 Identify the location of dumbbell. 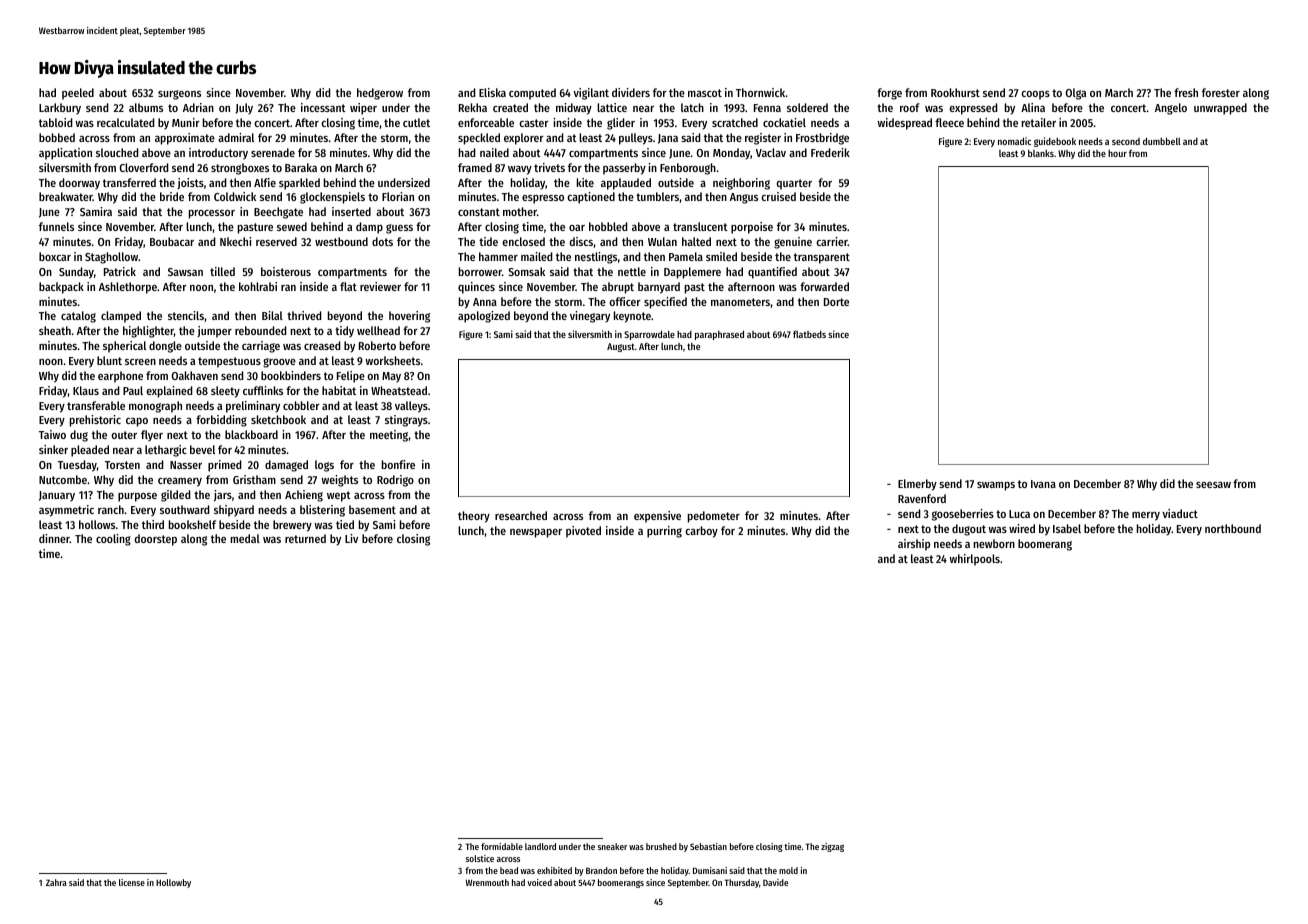
(1162, 141).
